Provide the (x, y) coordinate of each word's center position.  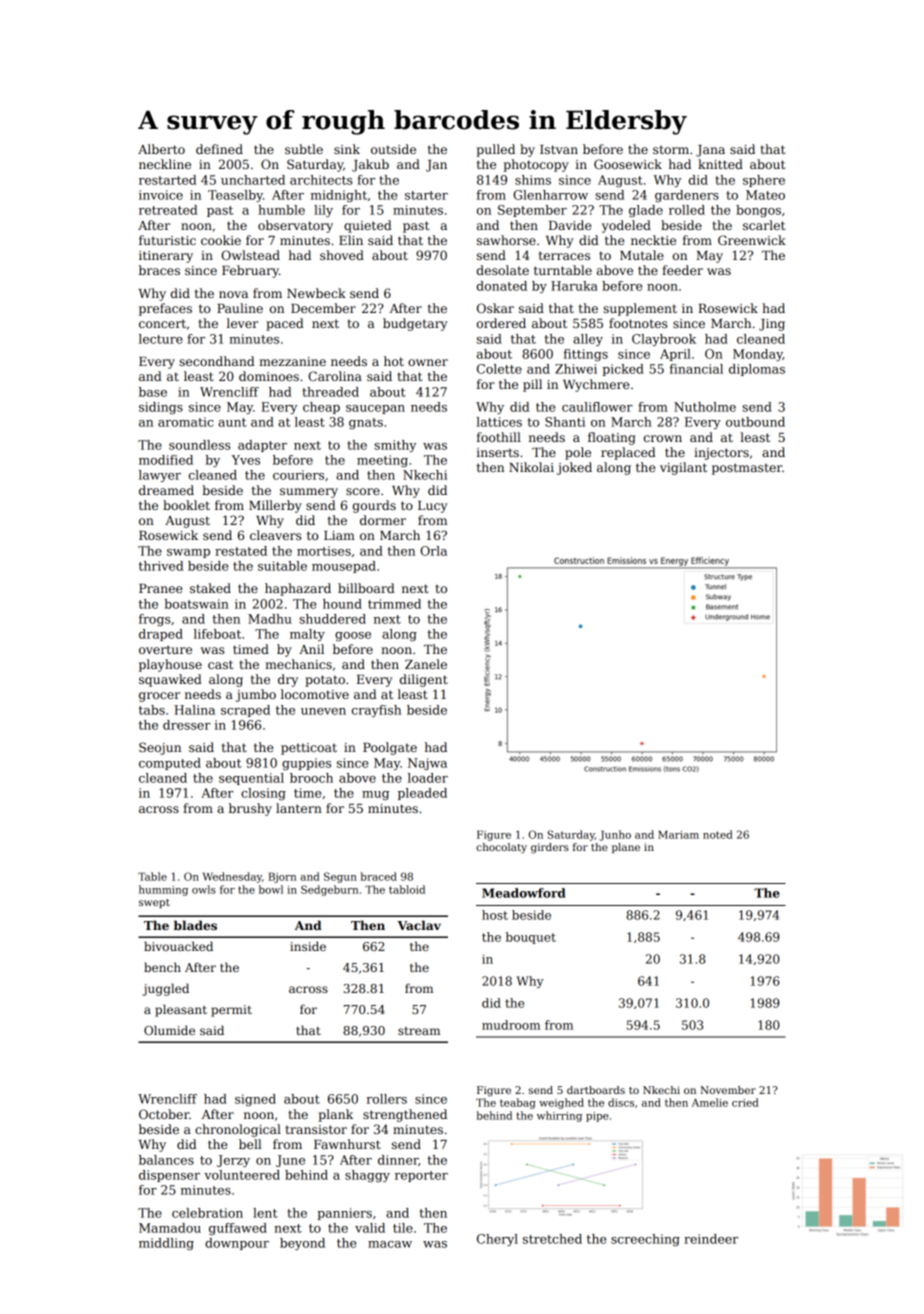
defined (219, 149)
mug (375, 795)
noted (718, 834)
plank (335, 1115)
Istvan (559, 149)
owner (428, 362)
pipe (597, 1117)
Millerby (275, 506)
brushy (250, 809)
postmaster (747, 469)
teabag (518, 1103)
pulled (495, 150)
